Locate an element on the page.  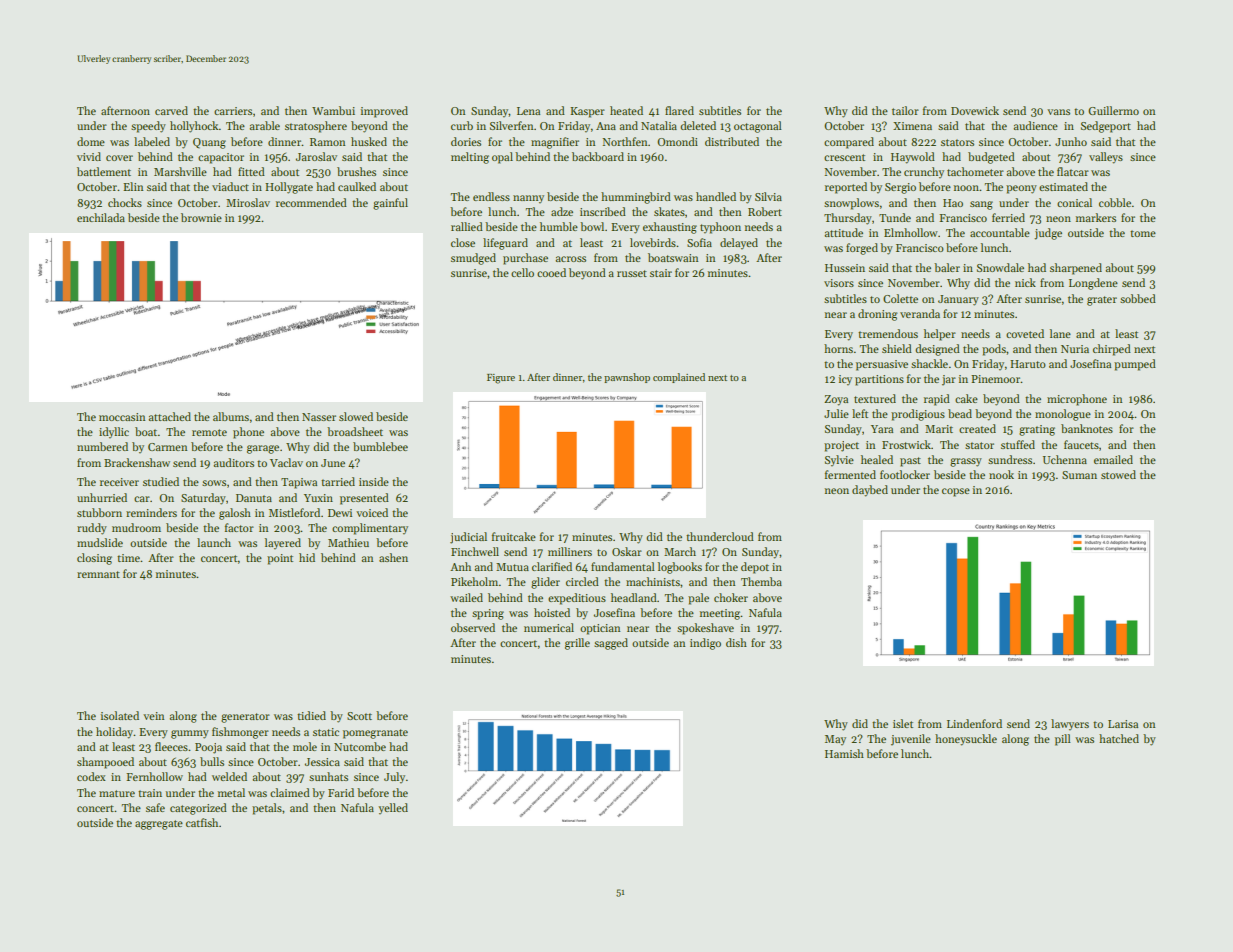
yelled is located at coordinates (393, 809).
